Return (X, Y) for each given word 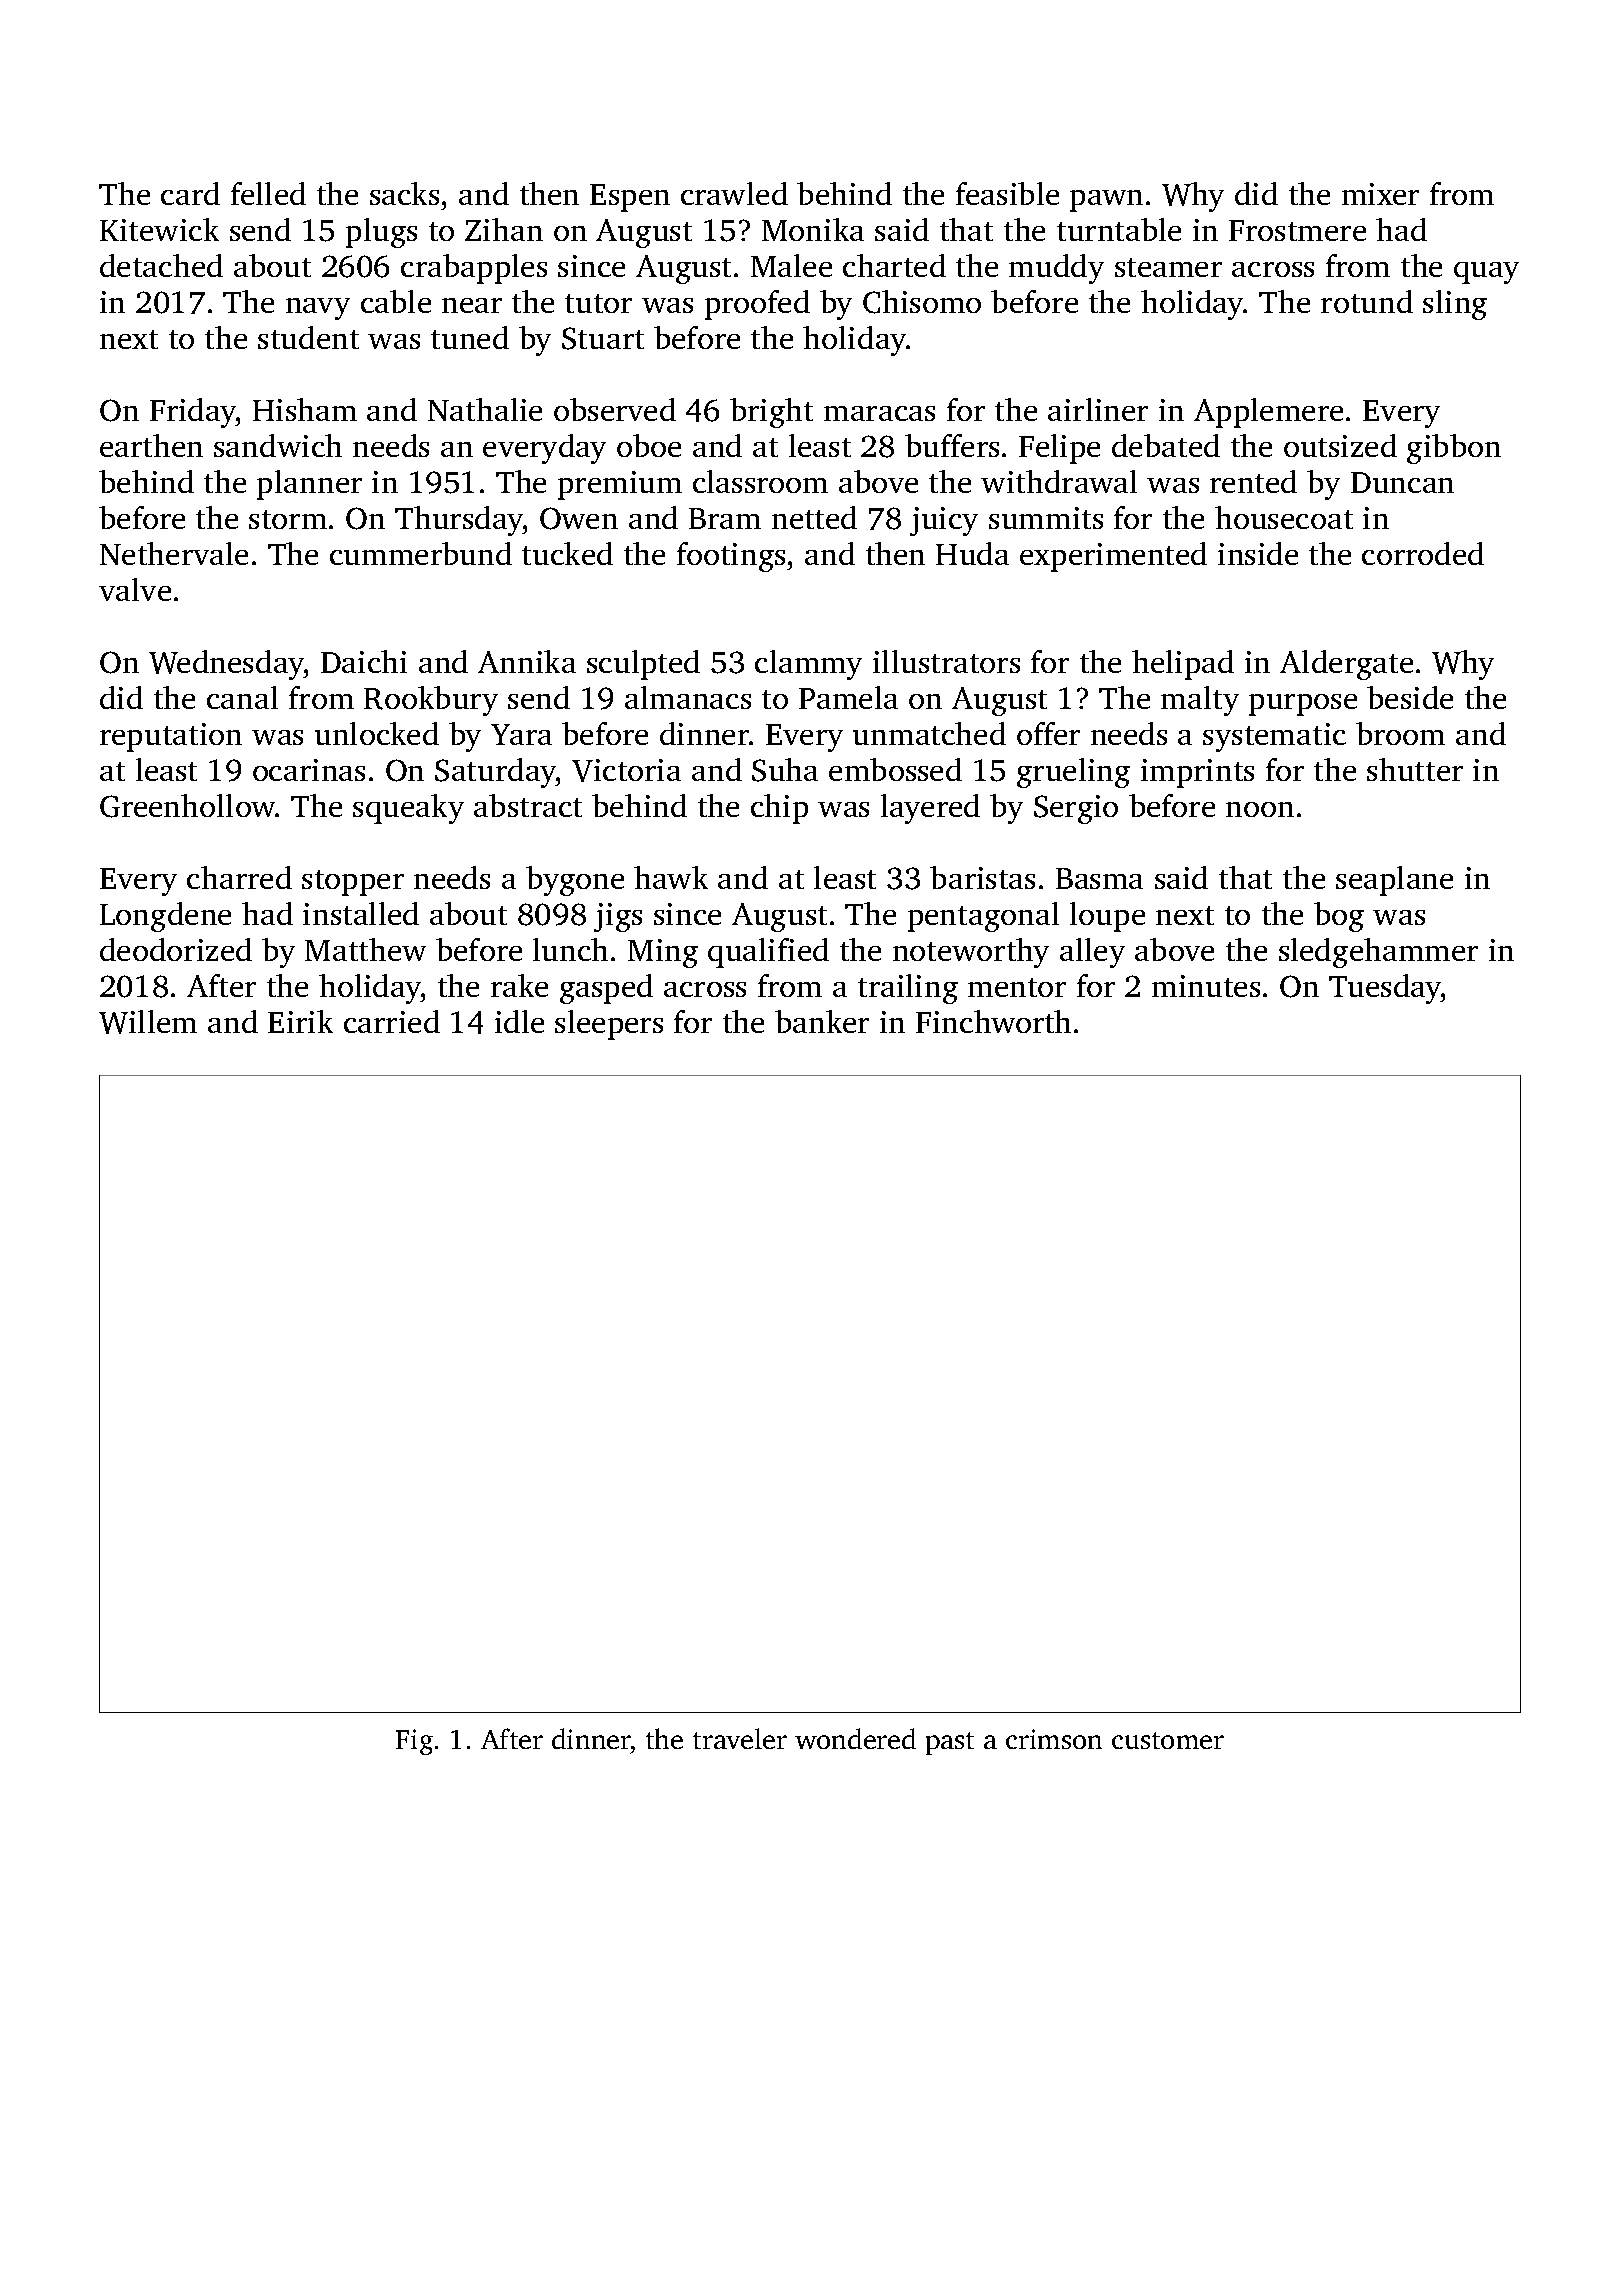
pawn (1106, 201)
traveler (740, 1738)
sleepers (609, 1025)
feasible (1007, 193)
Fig (414, 1742)
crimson (1054, 1739)
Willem (148, 1022)
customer (1168, 1740)
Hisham (305, 409)
